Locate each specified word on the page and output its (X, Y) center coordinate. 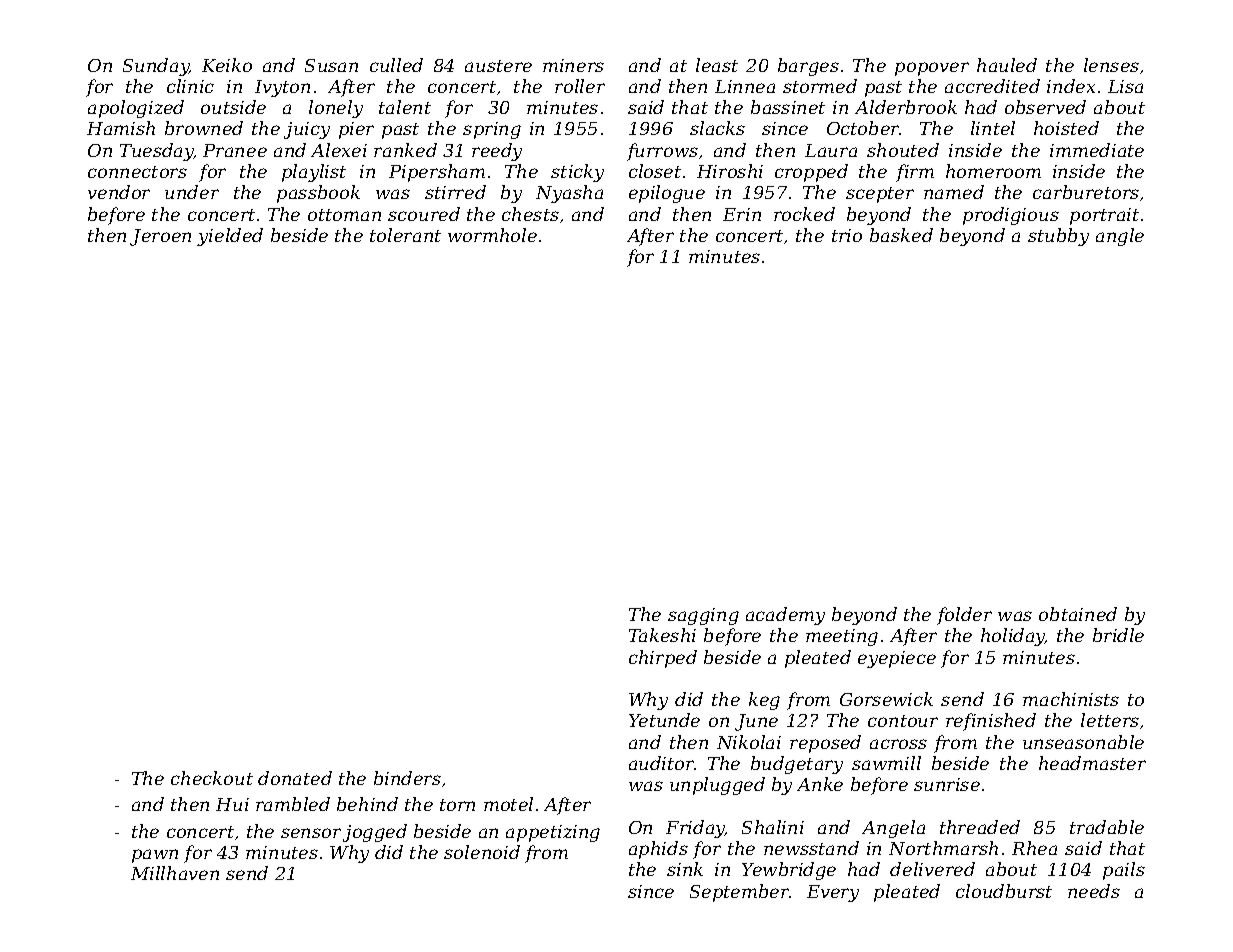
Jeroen (160, 237)
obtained (1078, 614)
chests (530, 214)
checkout (212, 778)
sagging (703, 616)
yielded (230, 237)
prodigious (1011, 216)
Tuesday (157, 152)
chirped (663, 659)
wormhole (492, 235)
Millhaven (175, 873)
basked (901, 235)
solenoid (482, 852)
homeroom (993, 171)
